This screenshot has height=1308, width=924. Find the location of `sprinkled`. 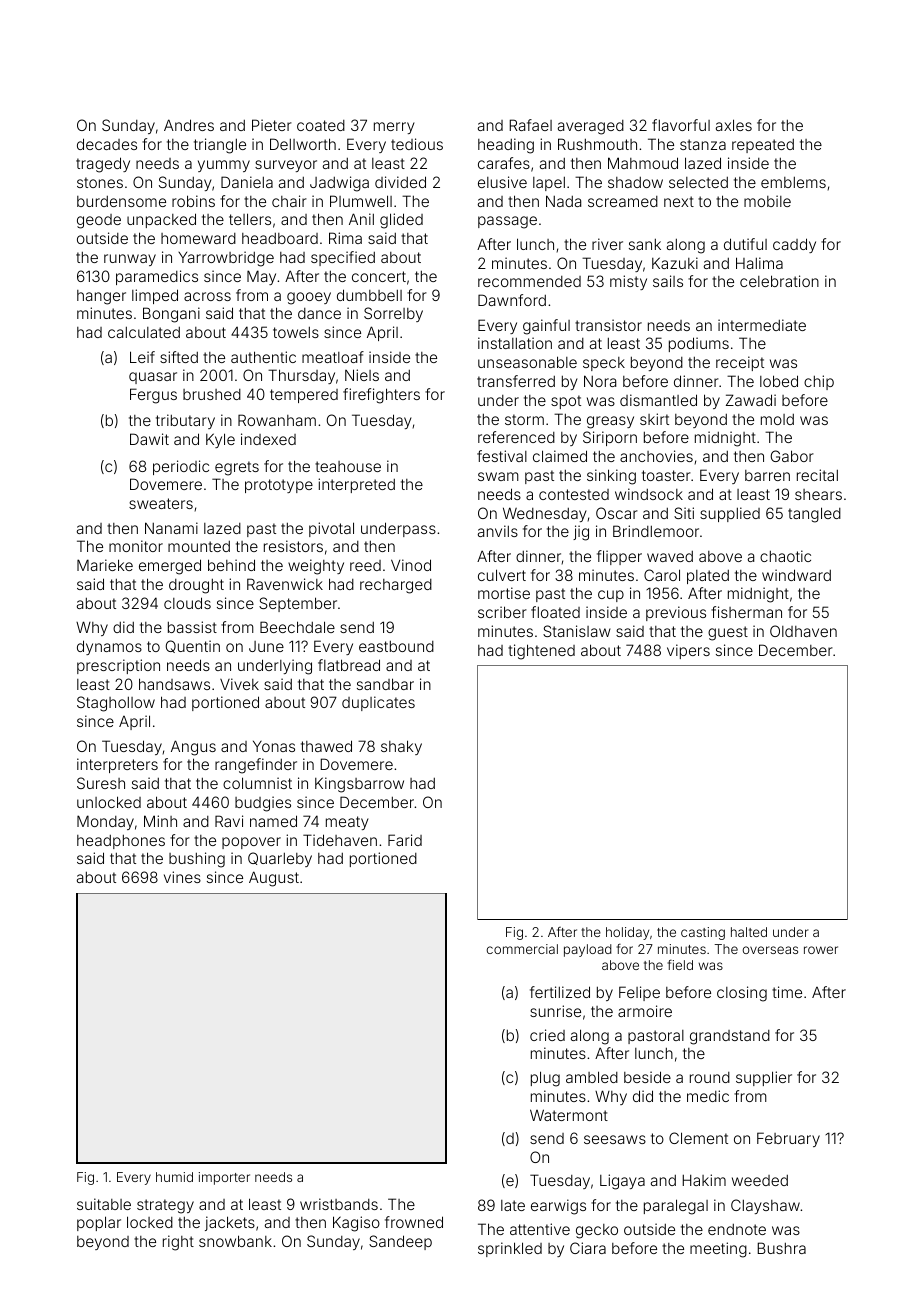

sprinkled is located at coordinates (510, 1249).
